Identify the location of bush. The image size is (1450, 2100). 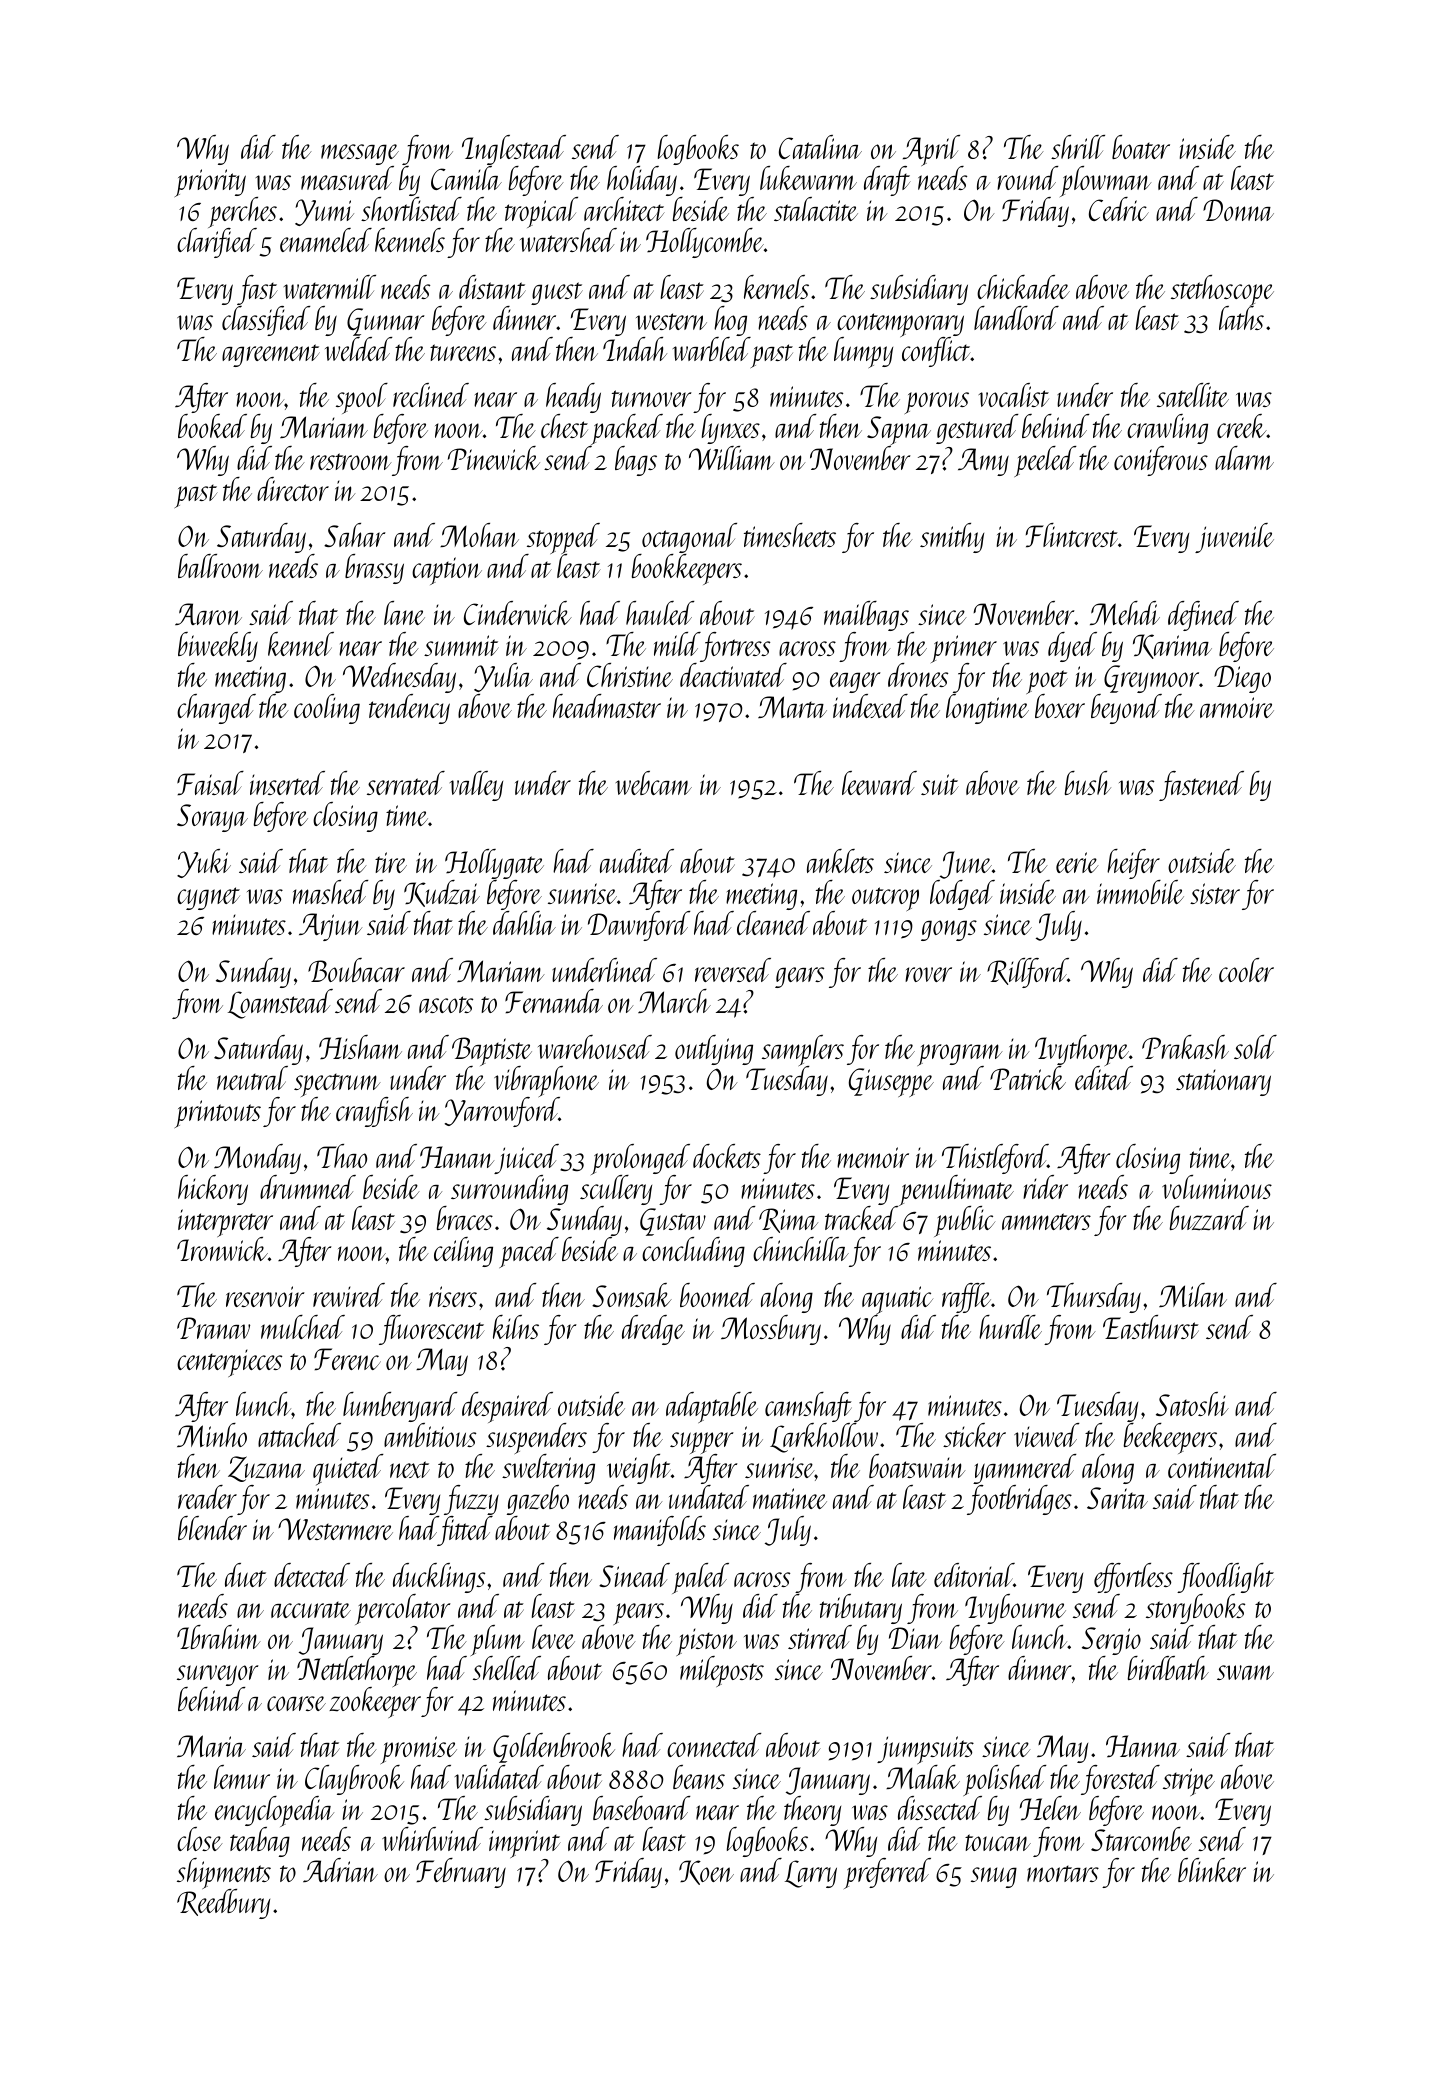
(1088, 783).
